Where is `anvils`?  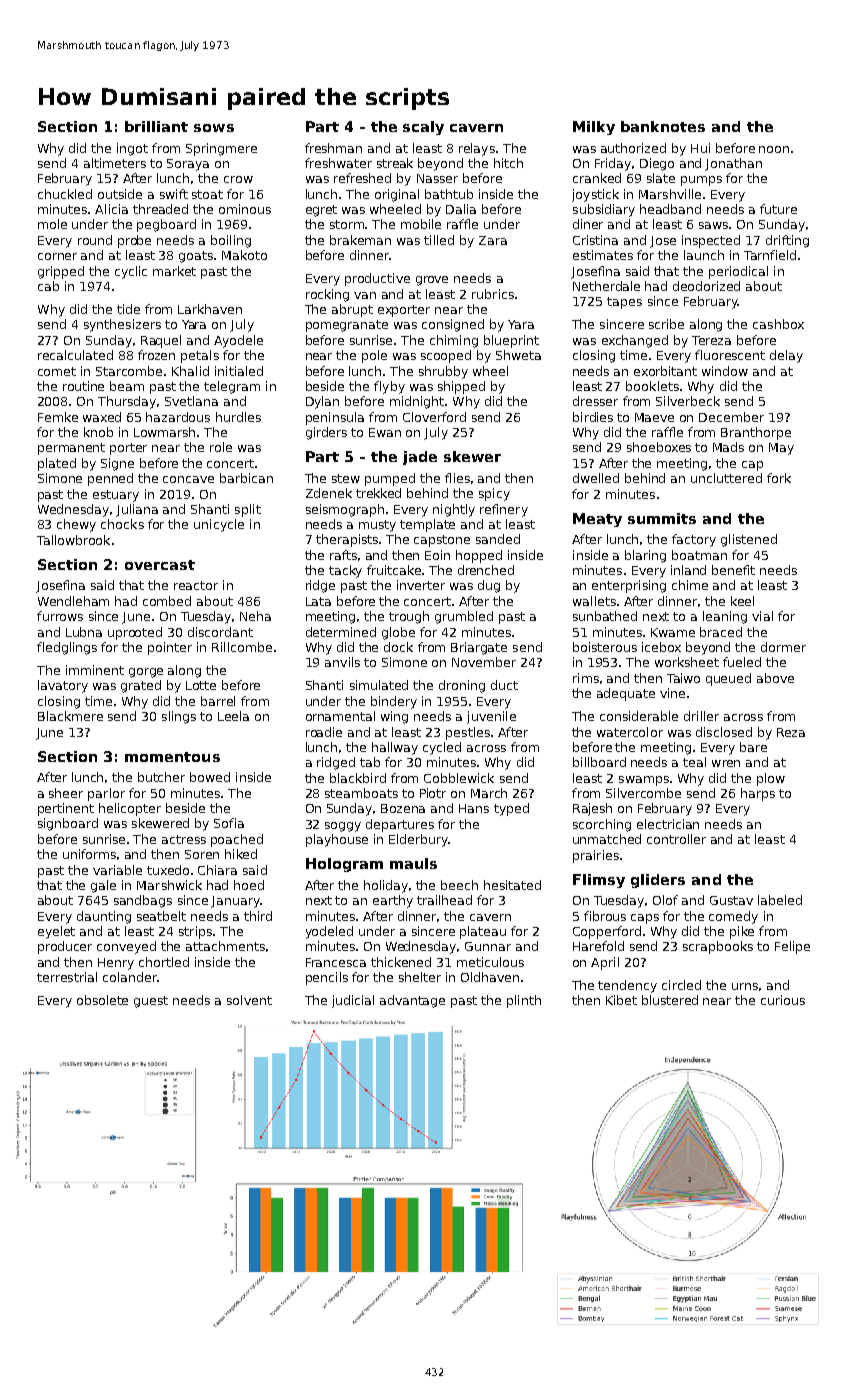 anvils is located at coordinates (342, 662).
